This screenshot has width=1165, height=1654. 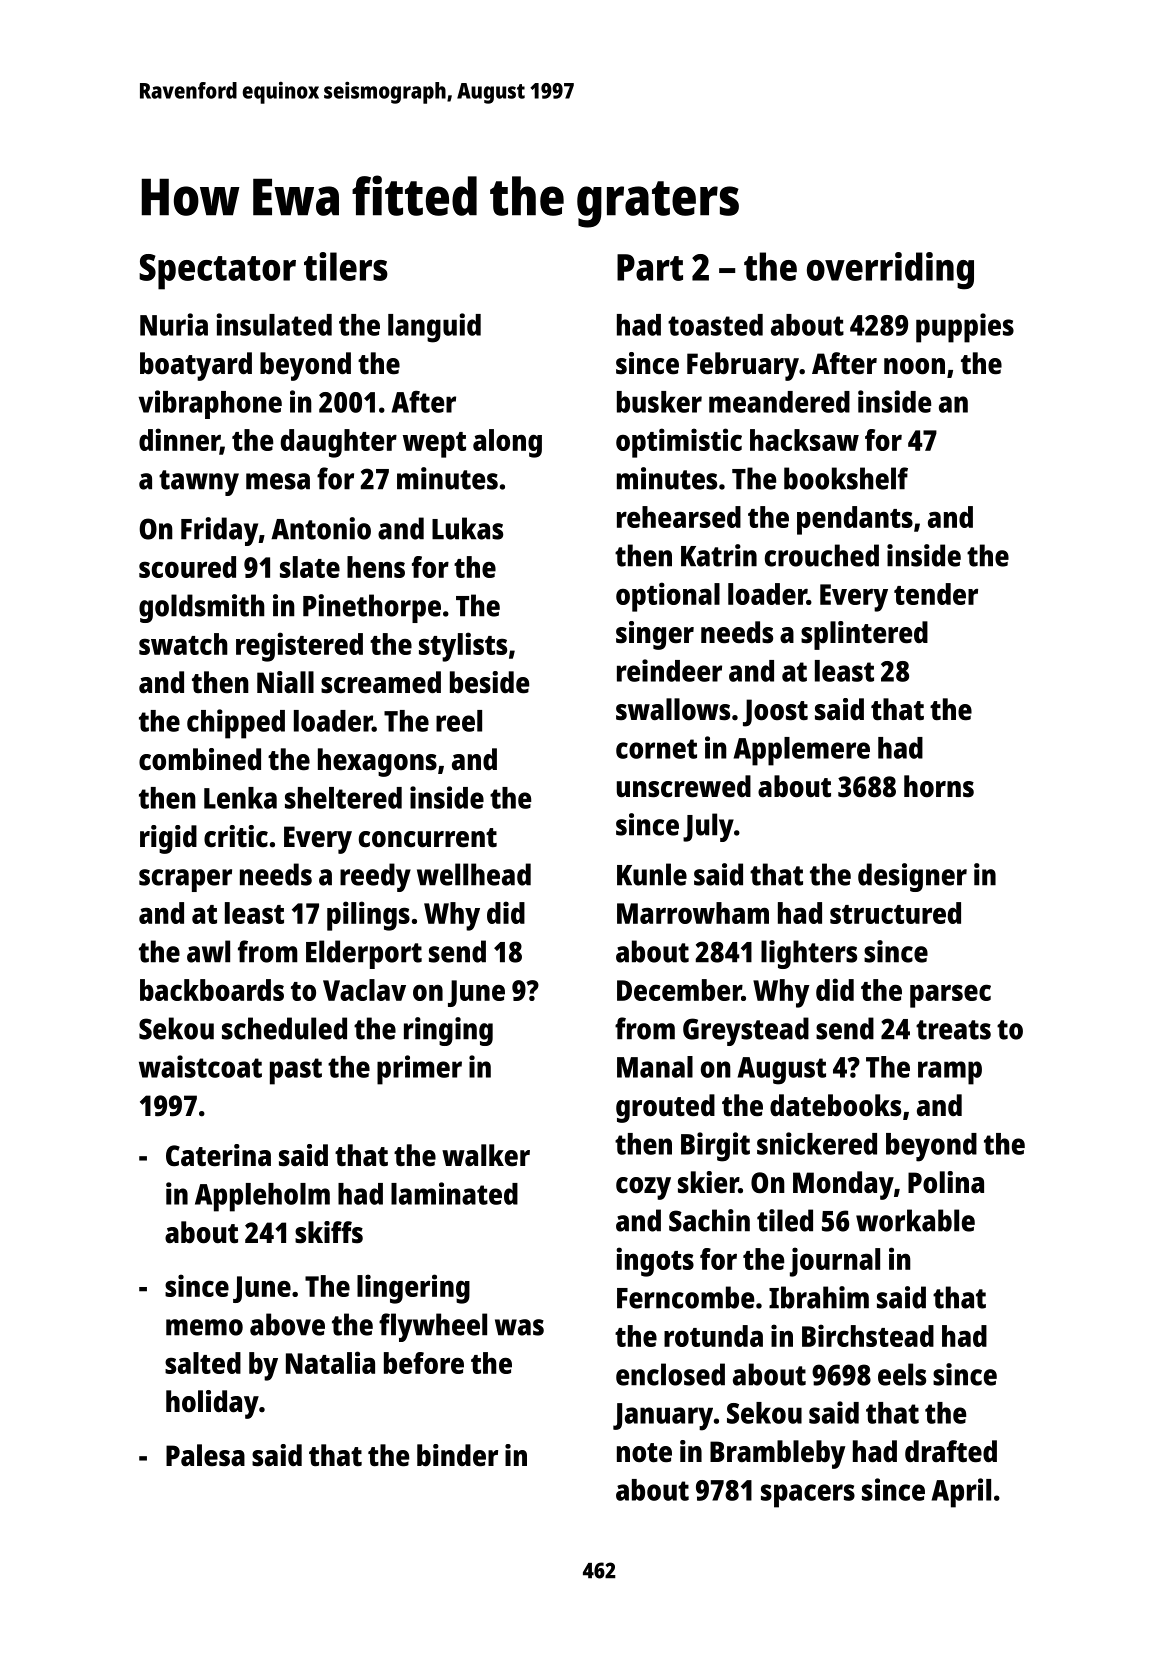 What do you see at coordinates (474, 874) in the screenshot?
I see `wellhead` at bounding box center [474, 874].
